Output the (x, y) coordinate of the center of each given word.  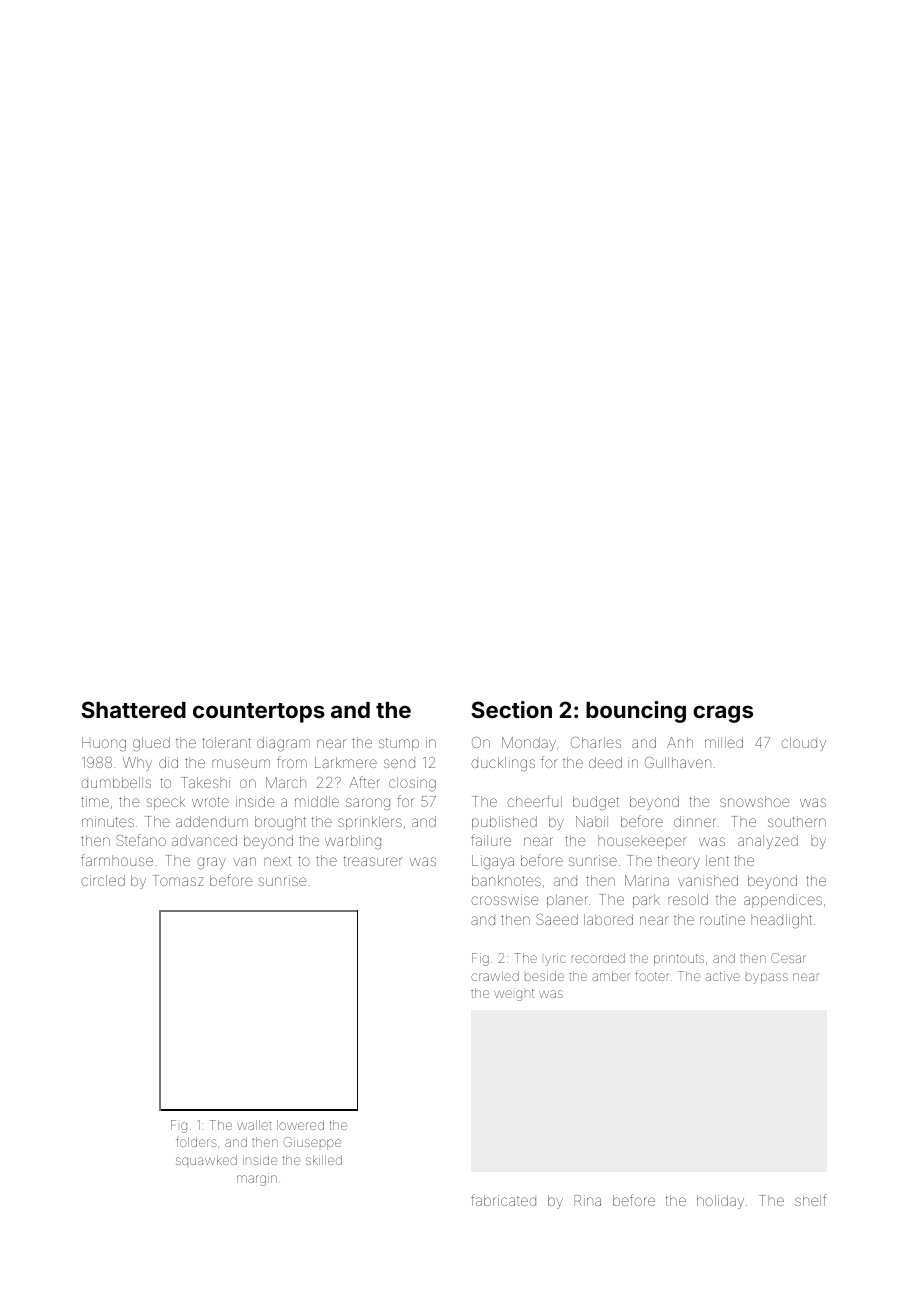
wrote (210, 802)
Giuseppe (312, 1143)
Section (511, 709)
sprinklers (370, 823)
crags (723, 714)
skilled (324, 1160)
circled (103, 880)
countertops (259, 713)
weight (514, 995)
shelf (810, 1200)
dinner (695, 821)
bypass (767, 978)
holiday (720, 1202)
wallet (254, 1125)
